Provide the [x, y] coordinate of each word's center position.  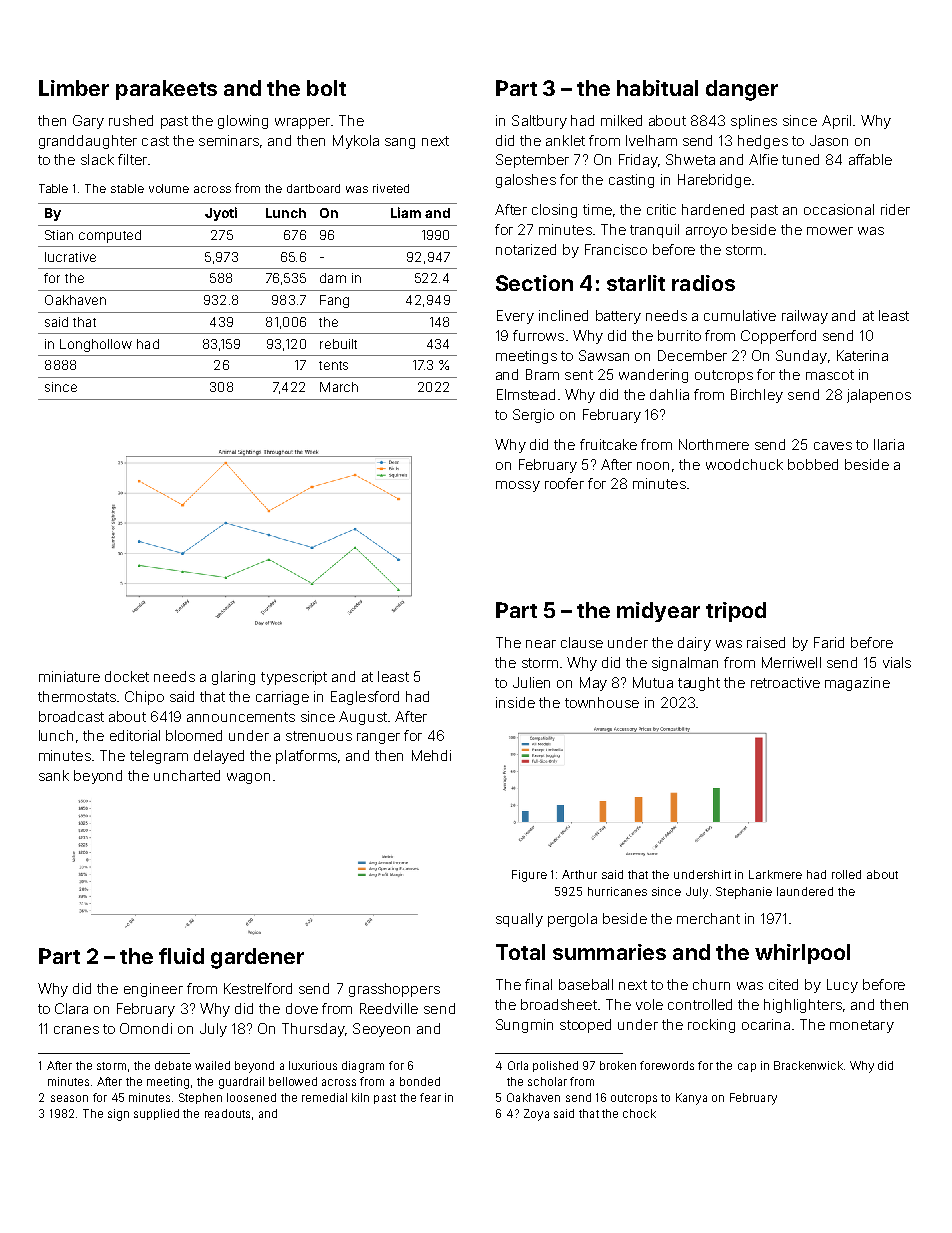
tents [333, 365]
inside [515, 702]
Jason [829, 140]
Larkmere [775, 874]
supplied [156, 1114]
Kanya [691, 1099]
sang [400, 143]
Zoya [536, 1115]
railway [805, 317]
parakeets [166, 90]
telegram [159, 757]
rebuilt [338, 344]
